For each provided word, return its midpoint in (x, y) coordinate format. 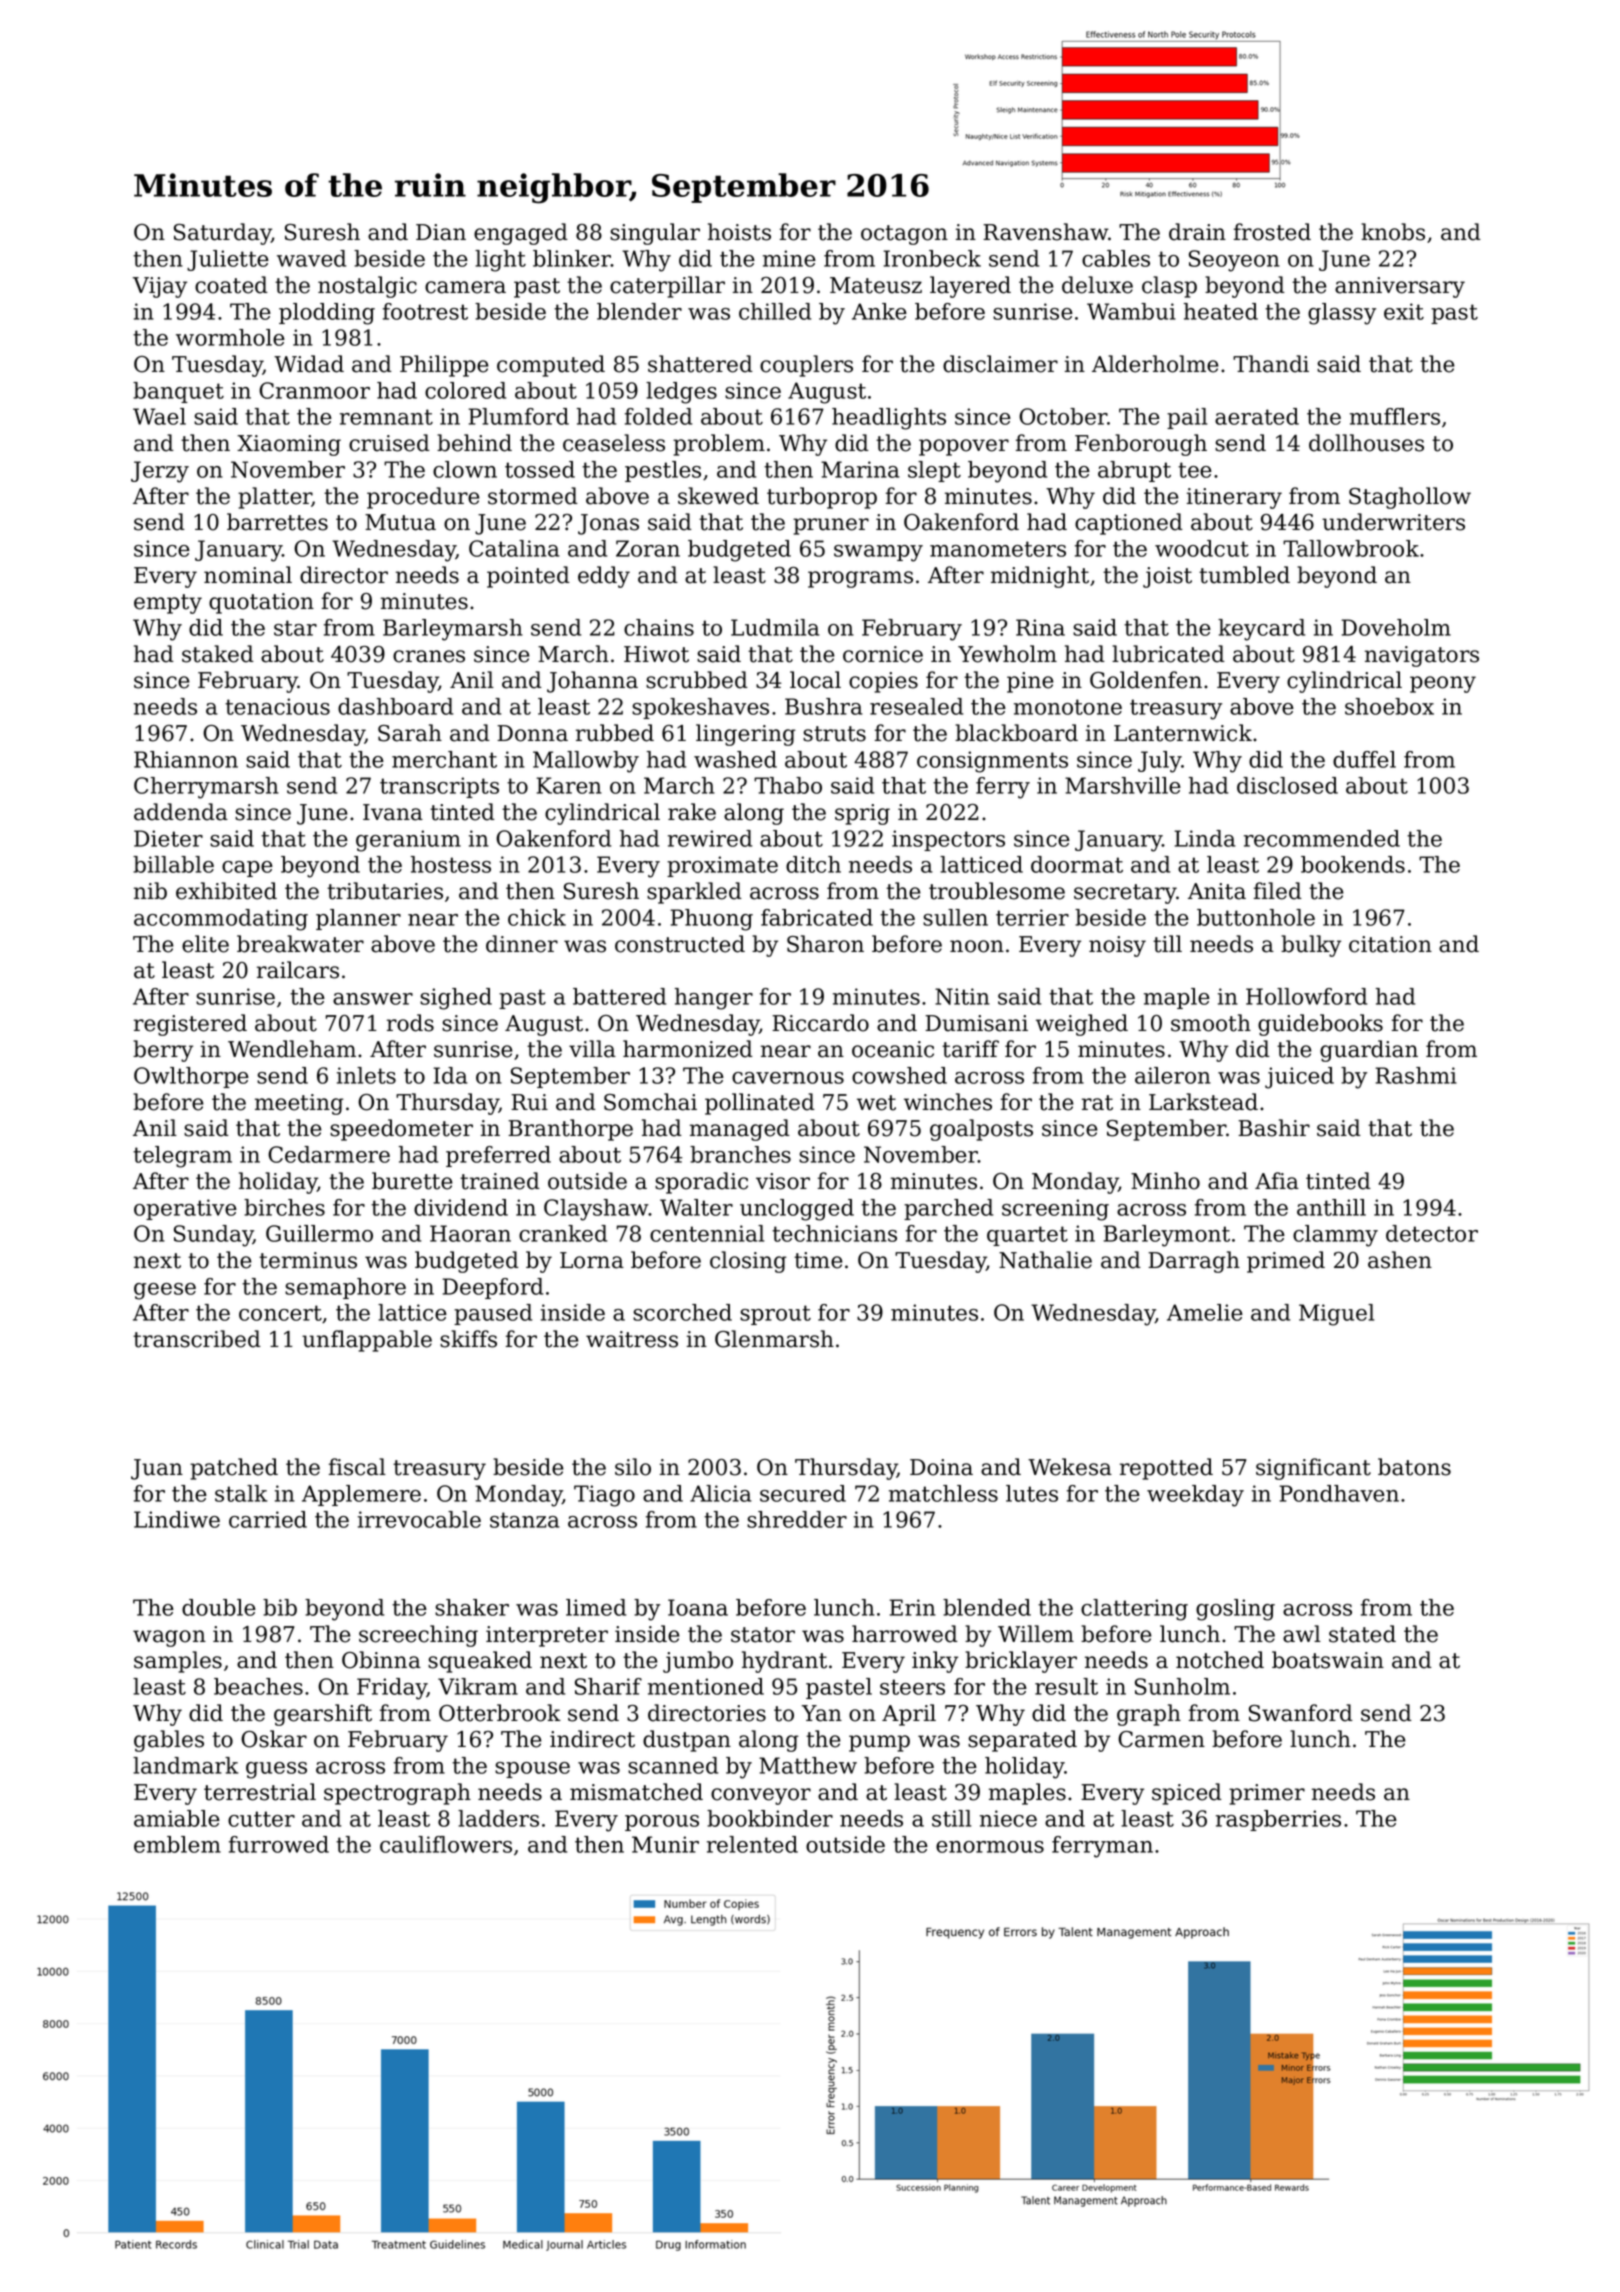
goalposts (981, 1130)
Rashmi (1416, 1075)
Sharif (608, 1686)
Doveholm (1396, 627)
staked (218, 654)
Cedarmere (329, 1154)
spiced (1187, 1794)
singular (655, 234)
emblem (177, 1844)
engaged (521, 234)
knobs (1393, 232)
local (815, 680)
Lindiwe (177, 1519)
